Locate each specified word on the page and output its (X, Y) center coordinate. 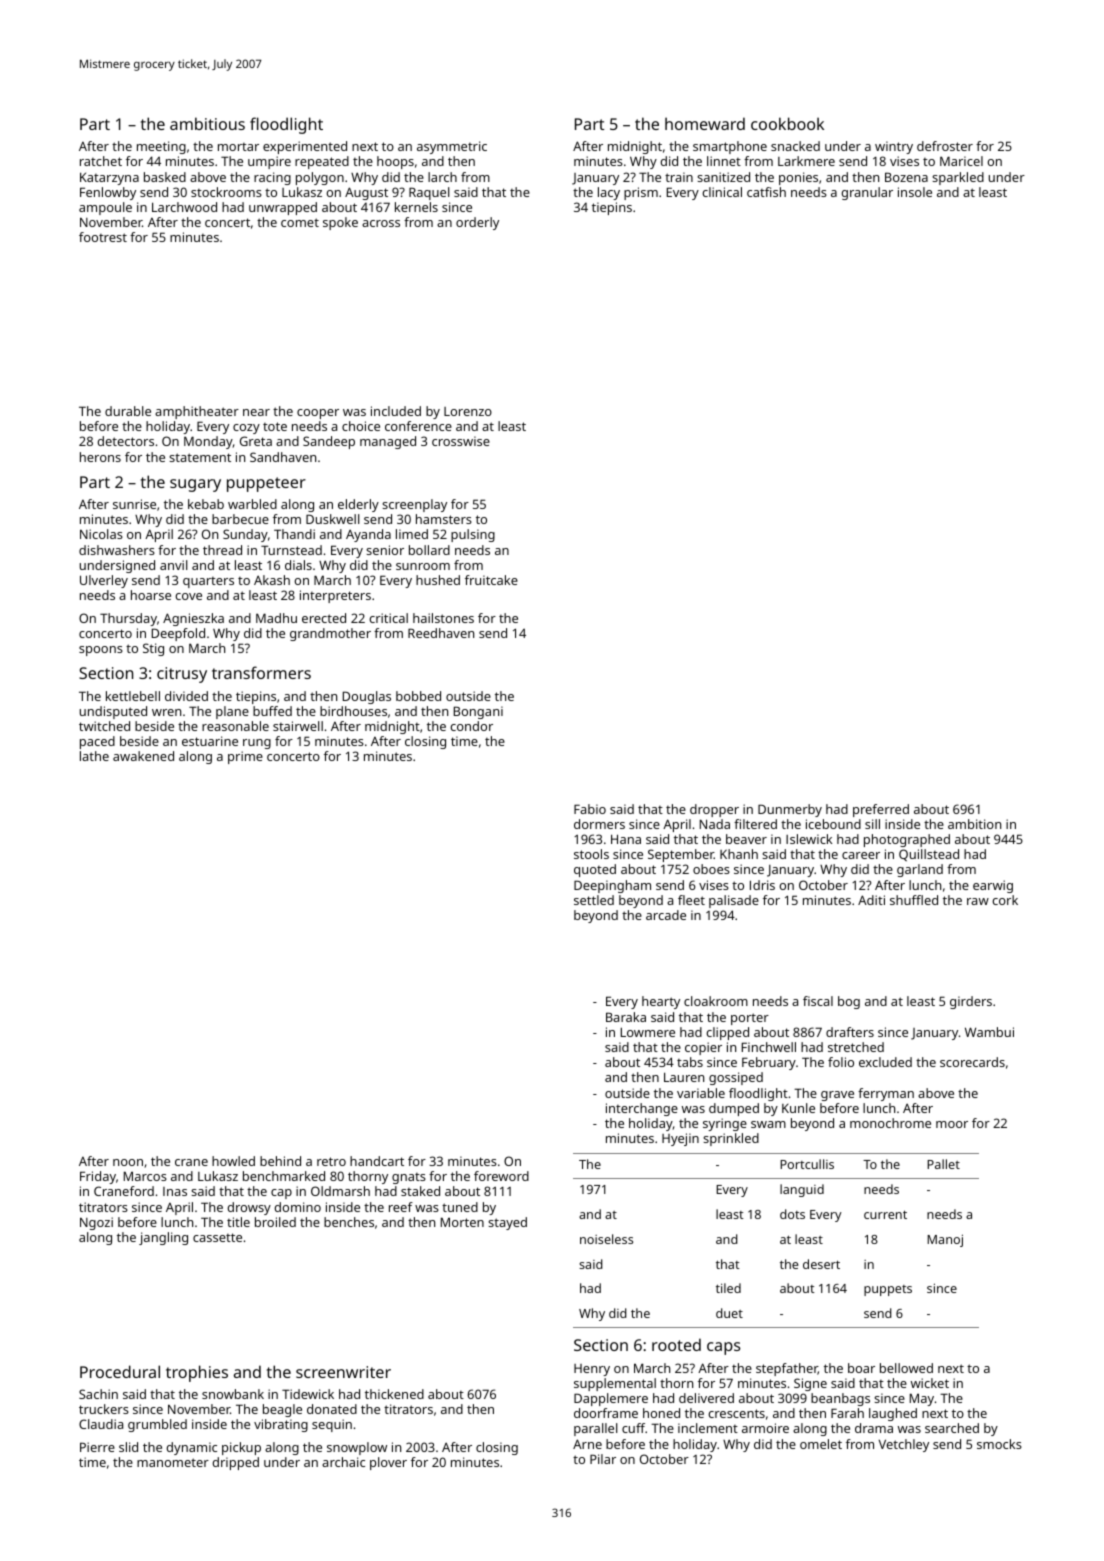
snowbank (233, 1394)
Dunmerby (790, 810)
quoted (595, 870)
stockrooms (226, 192)
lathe (94, 756)
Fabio (590, 809)
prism (641, 193)
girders (971, 1002)
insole (915, 192)
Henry (592, 1370)
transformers (261, 672)
